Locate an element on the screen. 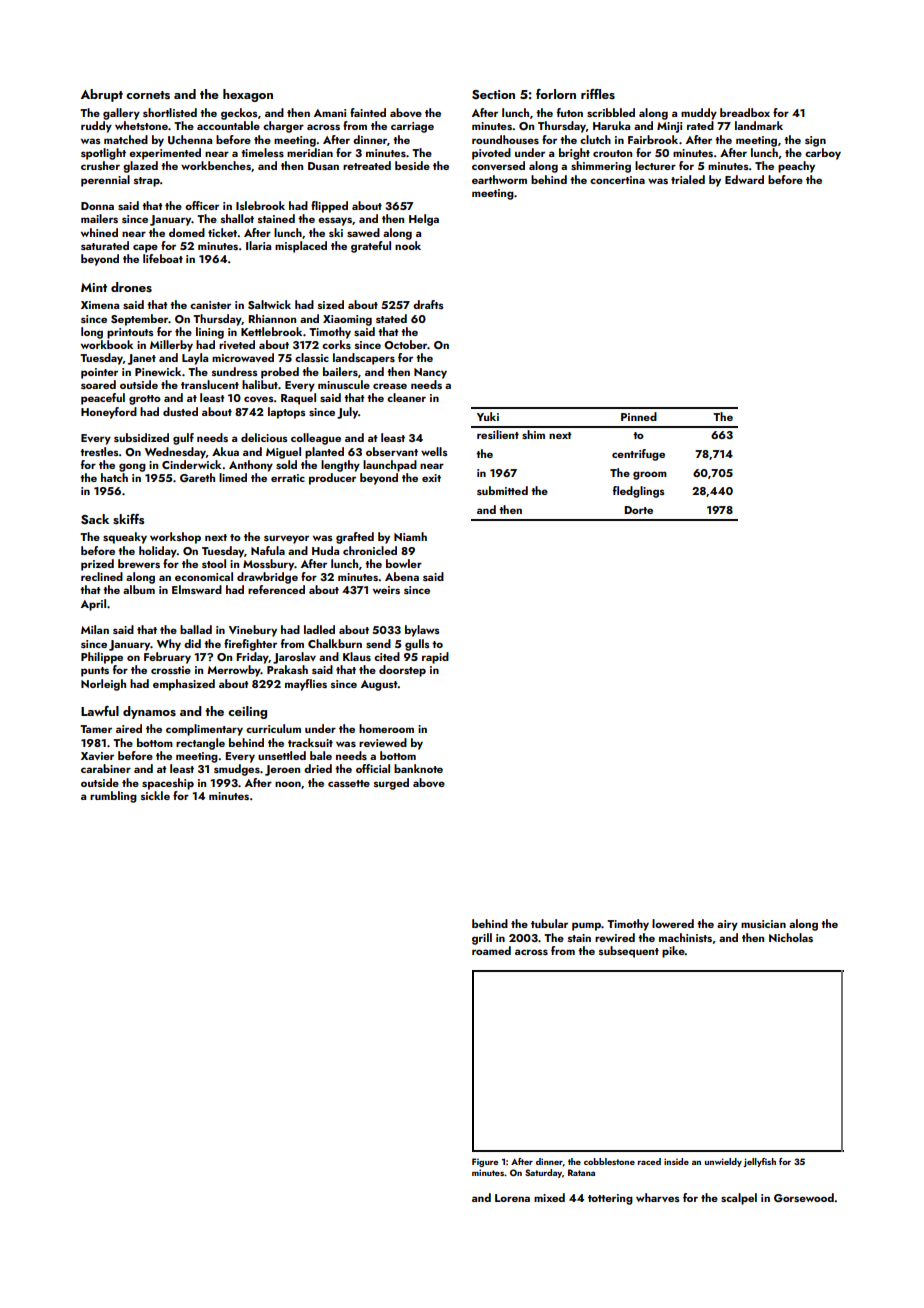  Edward is located at coordinates (744, 179).
